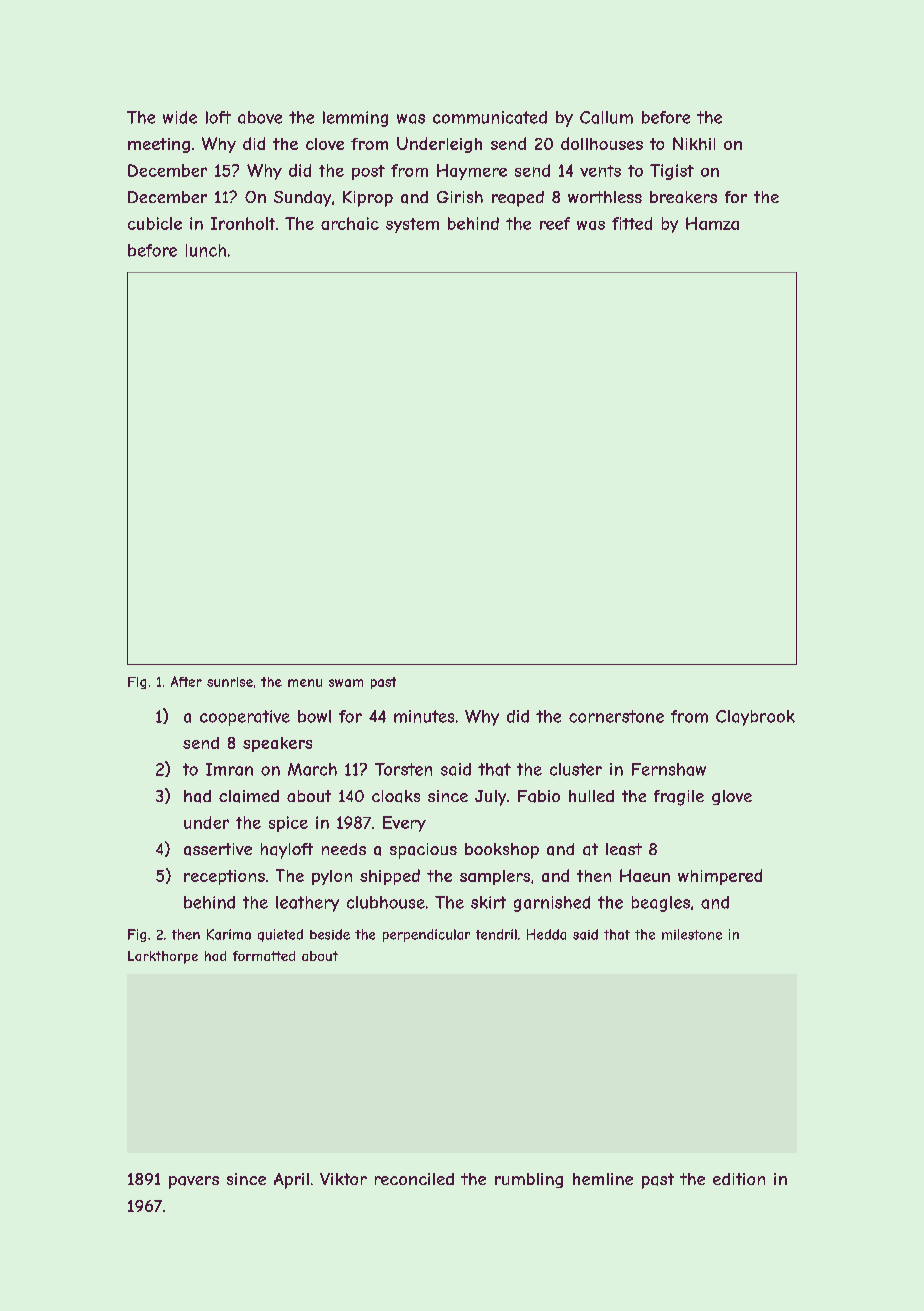  What do you see at coordinates (206, 250) in the page?
I see `lunch` at bounding box center [206, 250].
